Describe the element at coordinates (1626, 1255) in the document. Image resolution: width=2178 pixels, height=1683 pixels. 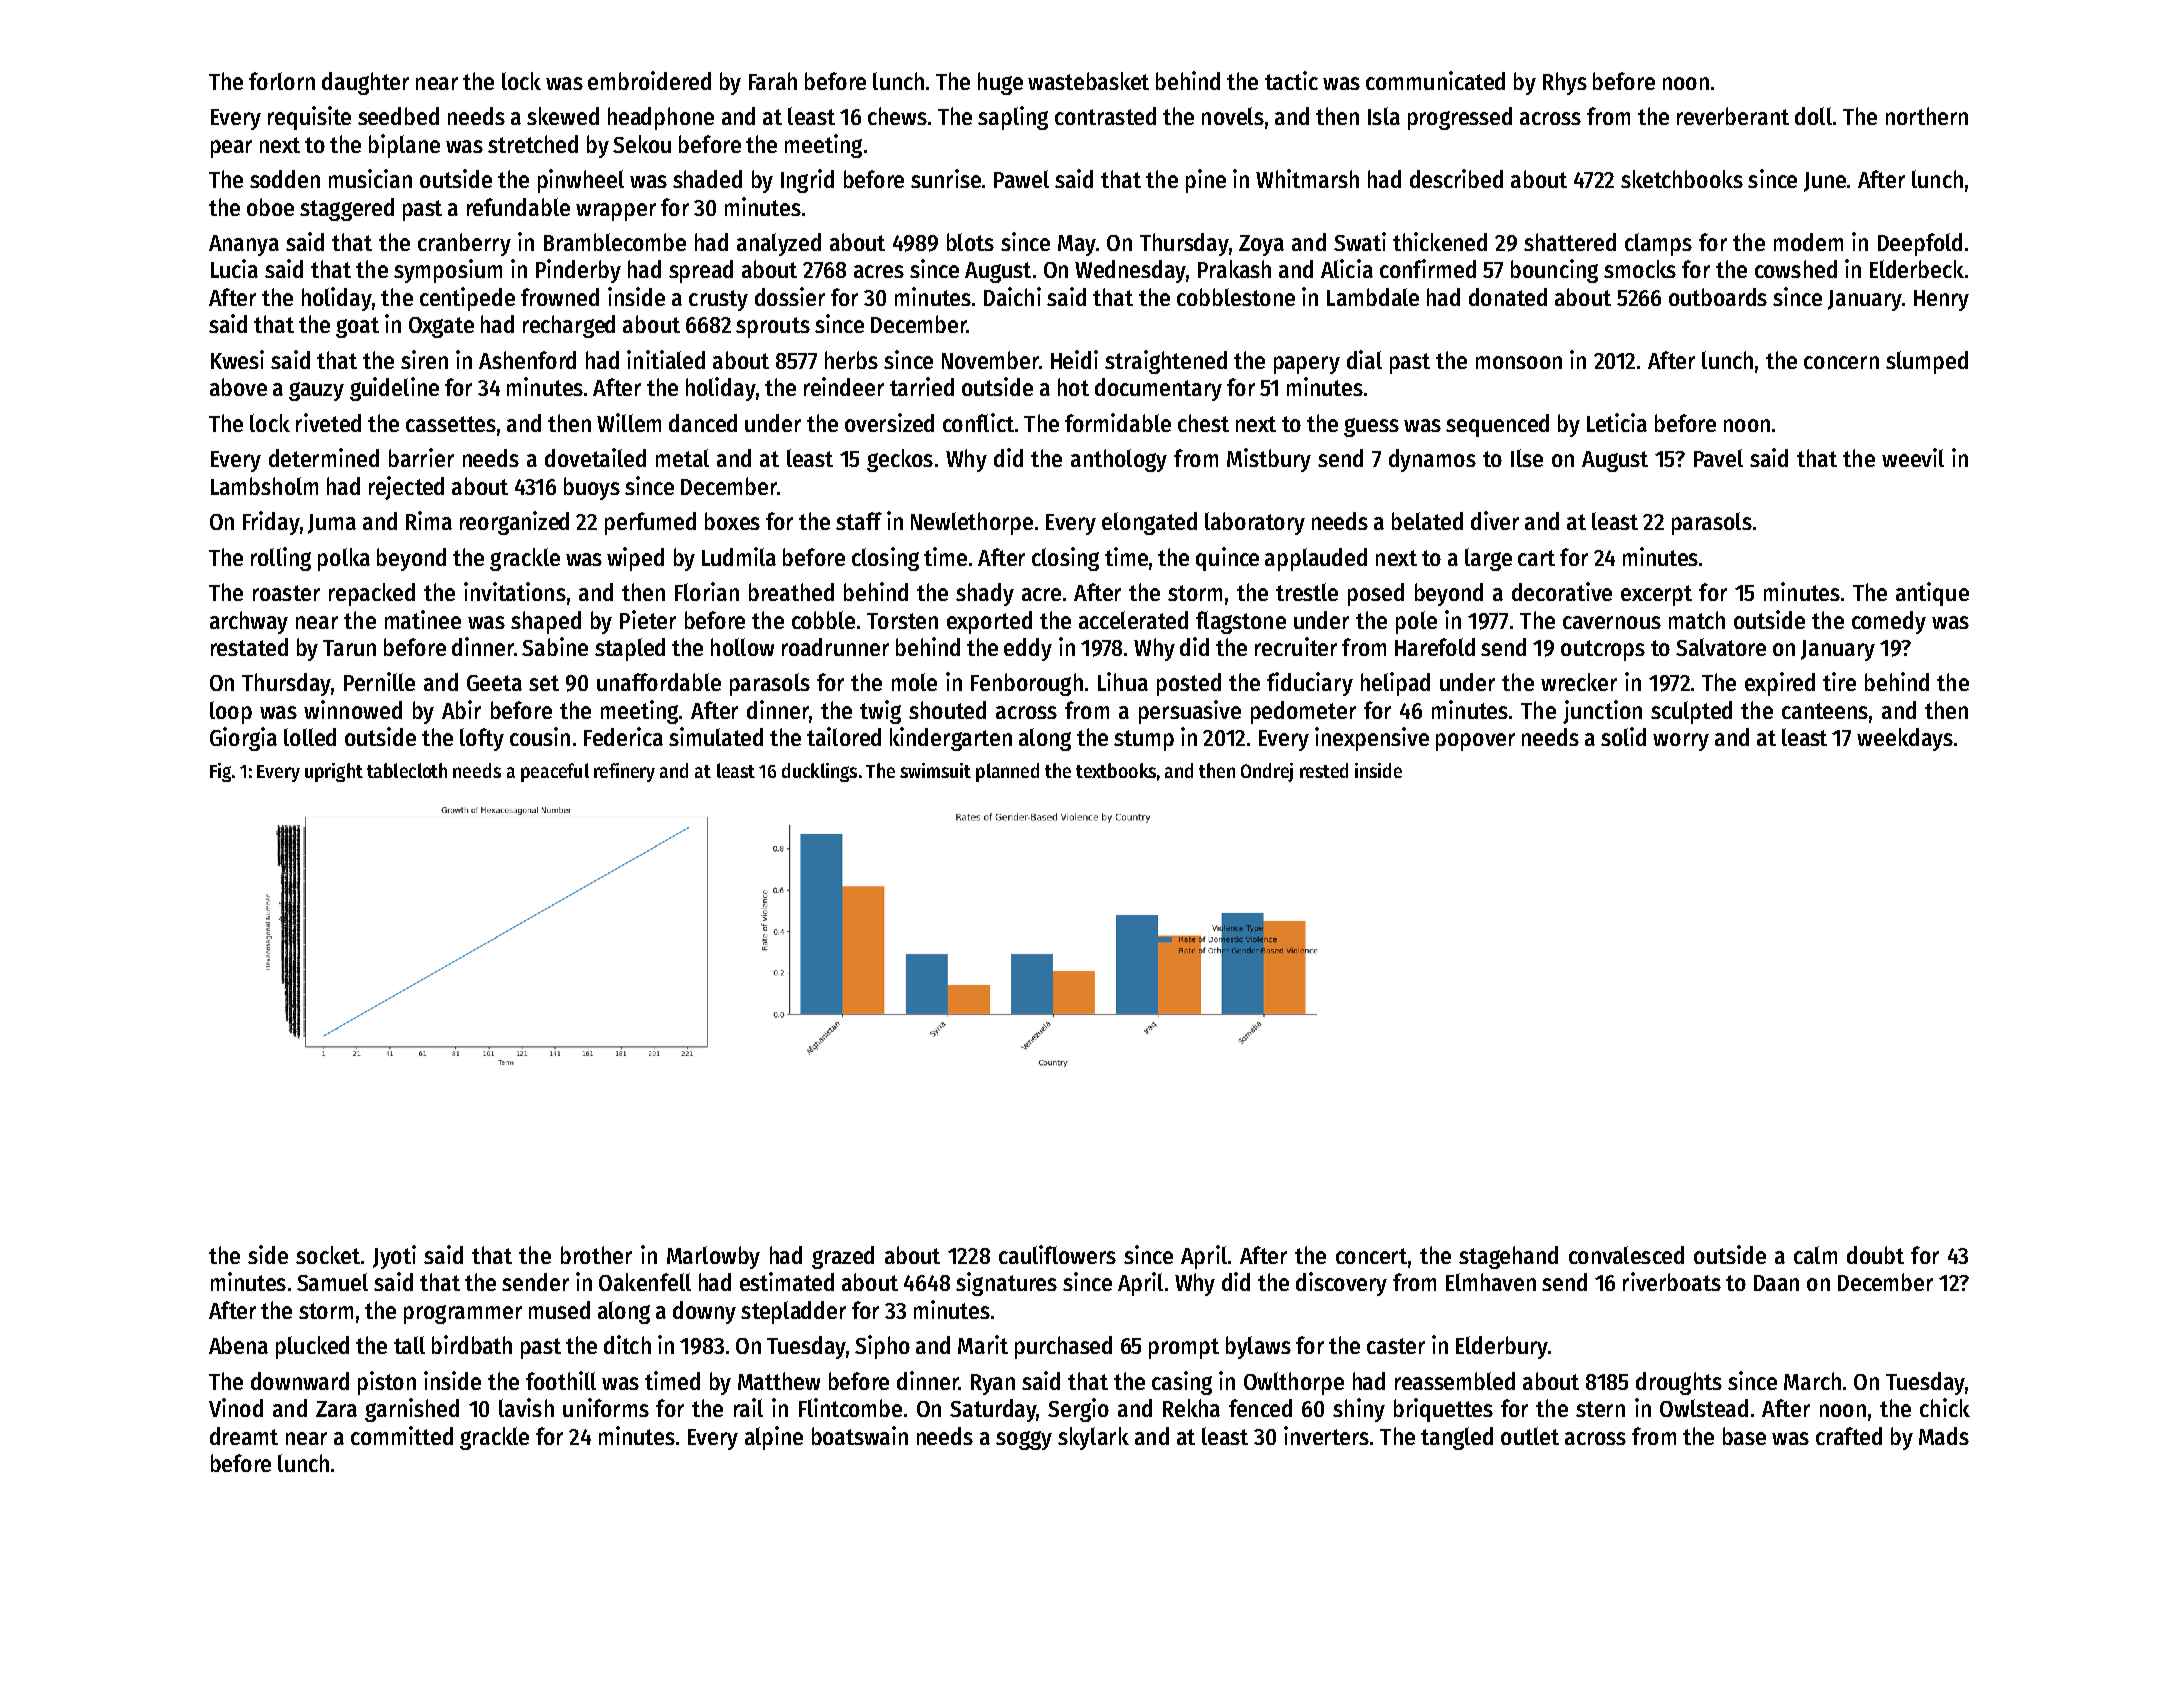
I see `convalesced` at that location.
